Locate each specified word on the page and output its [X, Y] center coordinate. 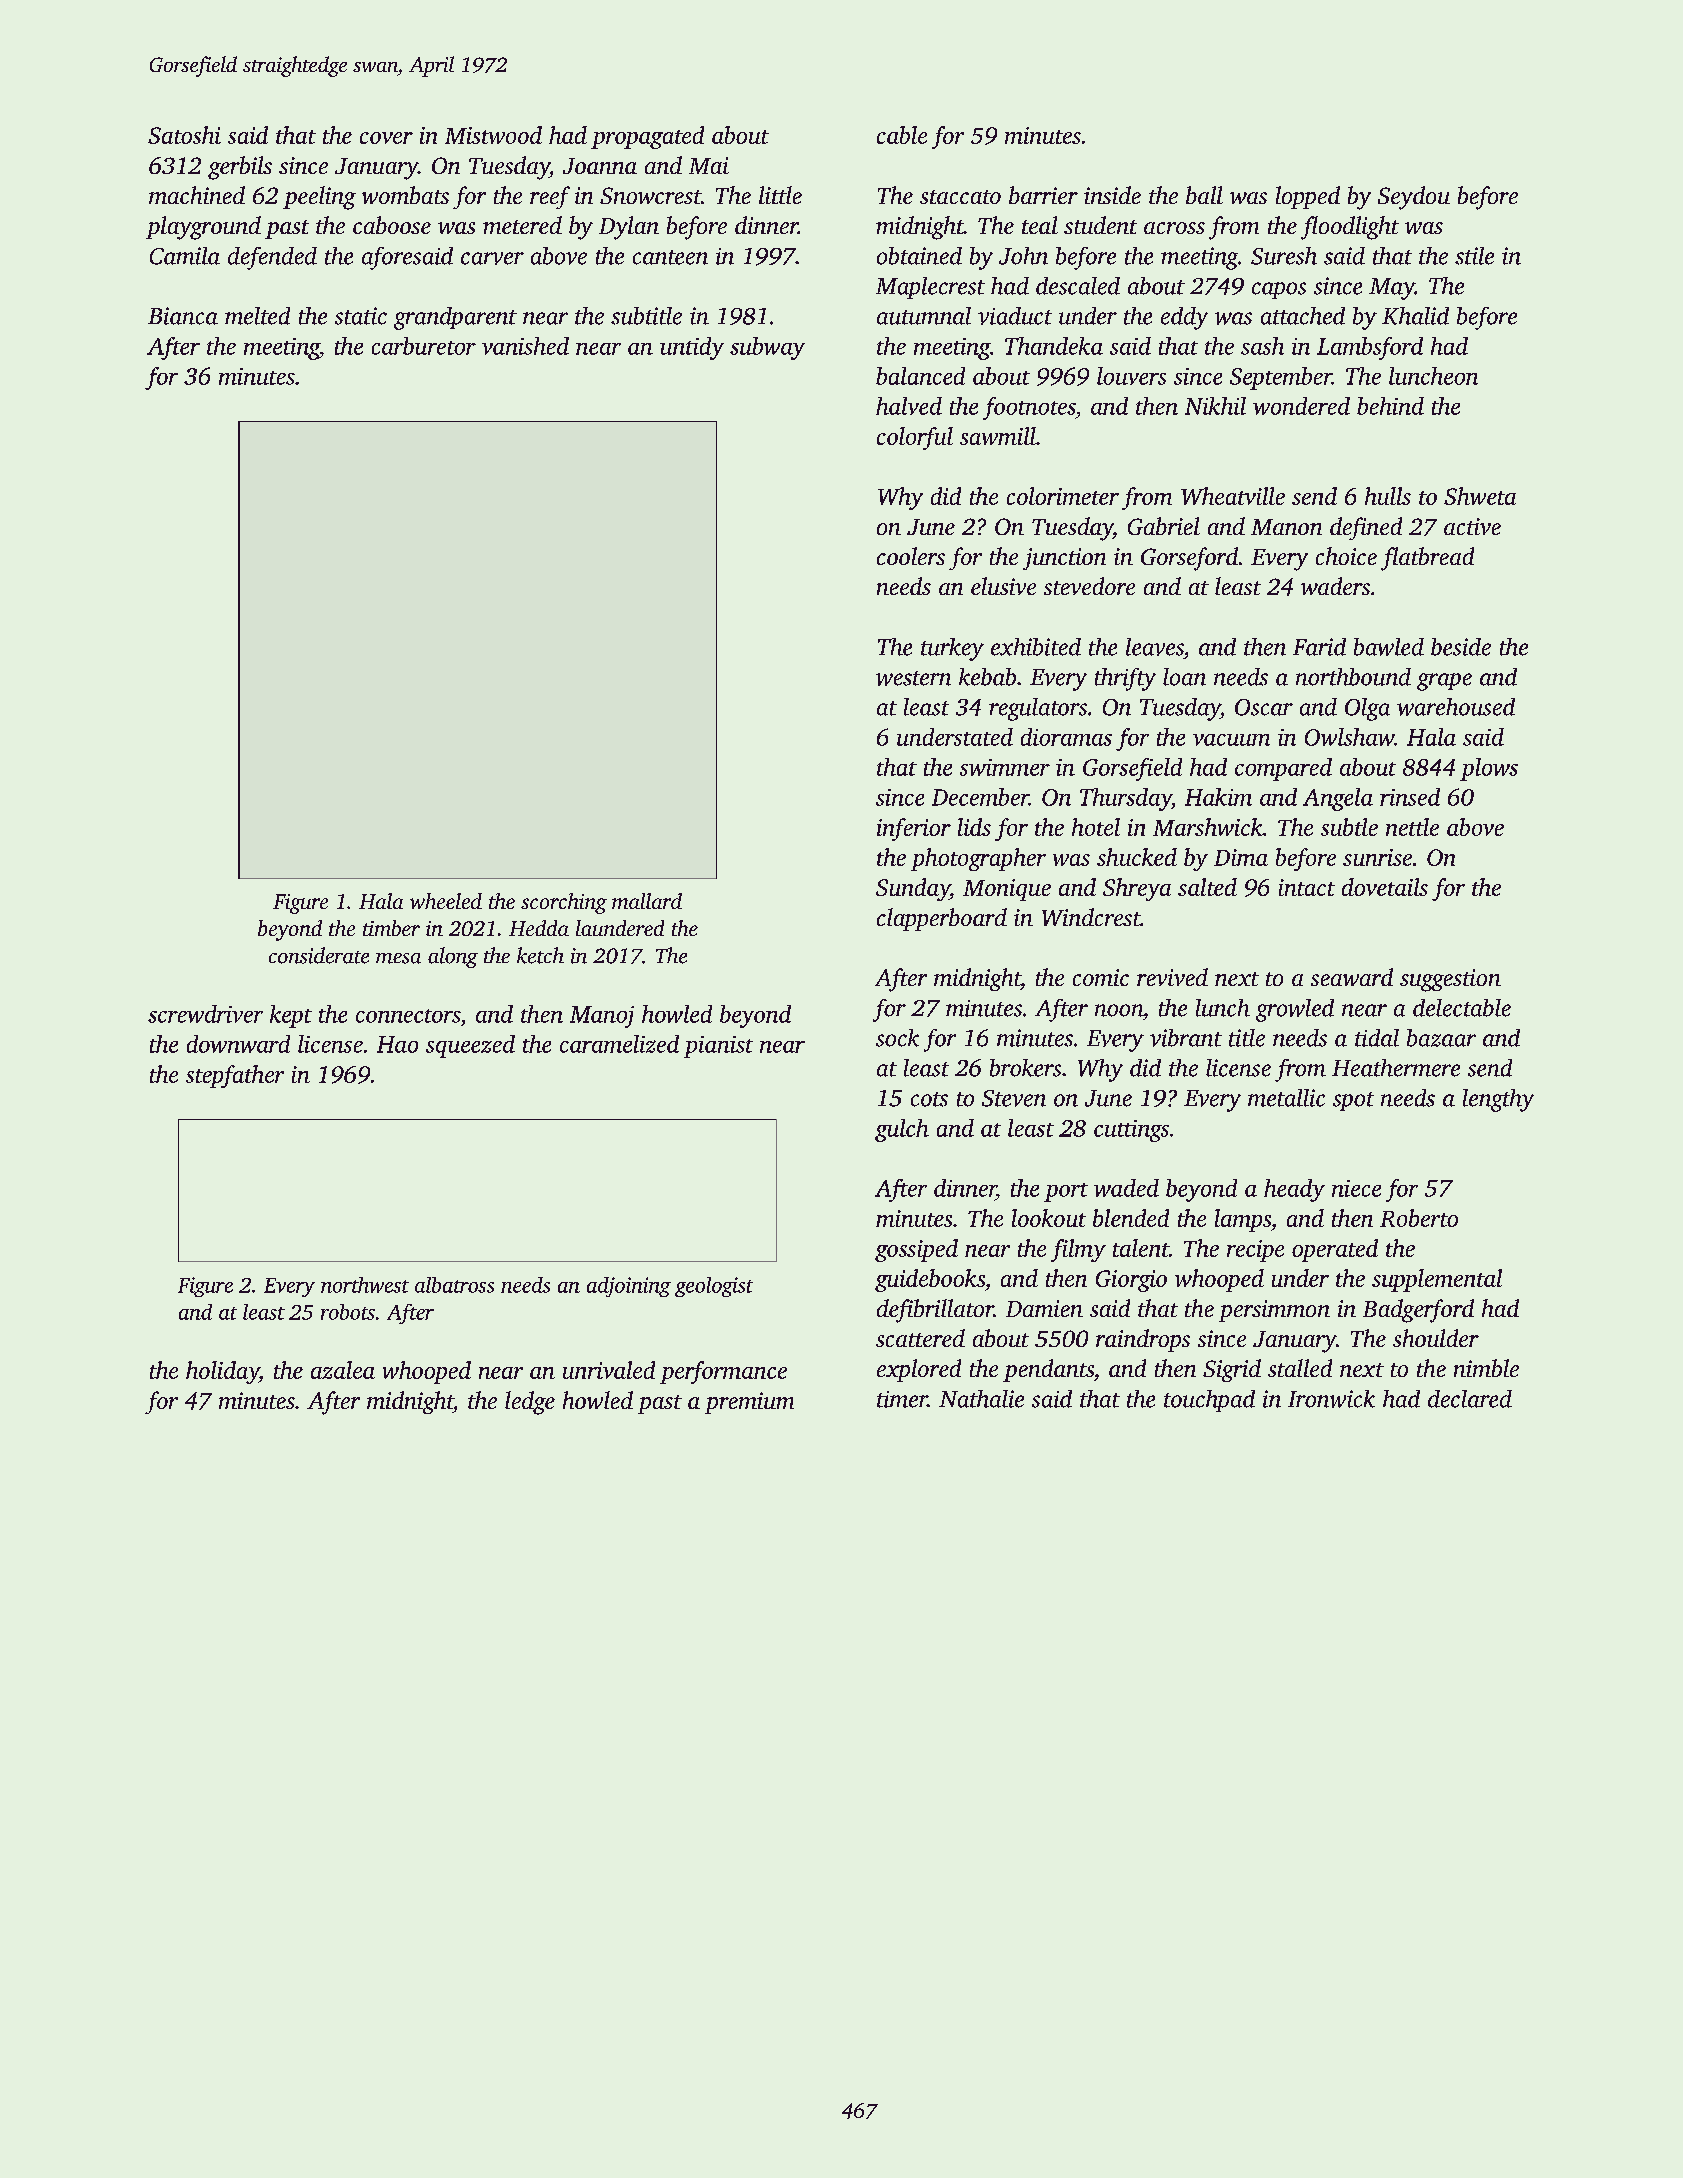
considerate [319, 955]
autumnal [924, 316]
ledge [530, 1403]
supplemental [1437, 1280]
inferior [914, 829]
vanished [525, 346]
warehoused [1456, 707]
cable [902, 135]
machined [197, 195]
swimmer [1005, 767]
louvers [1131, 376]
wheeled [446, 901]
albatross [454, 1285]
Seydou [1414, 198]
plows [1489, 769]
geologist [714, 1287]
